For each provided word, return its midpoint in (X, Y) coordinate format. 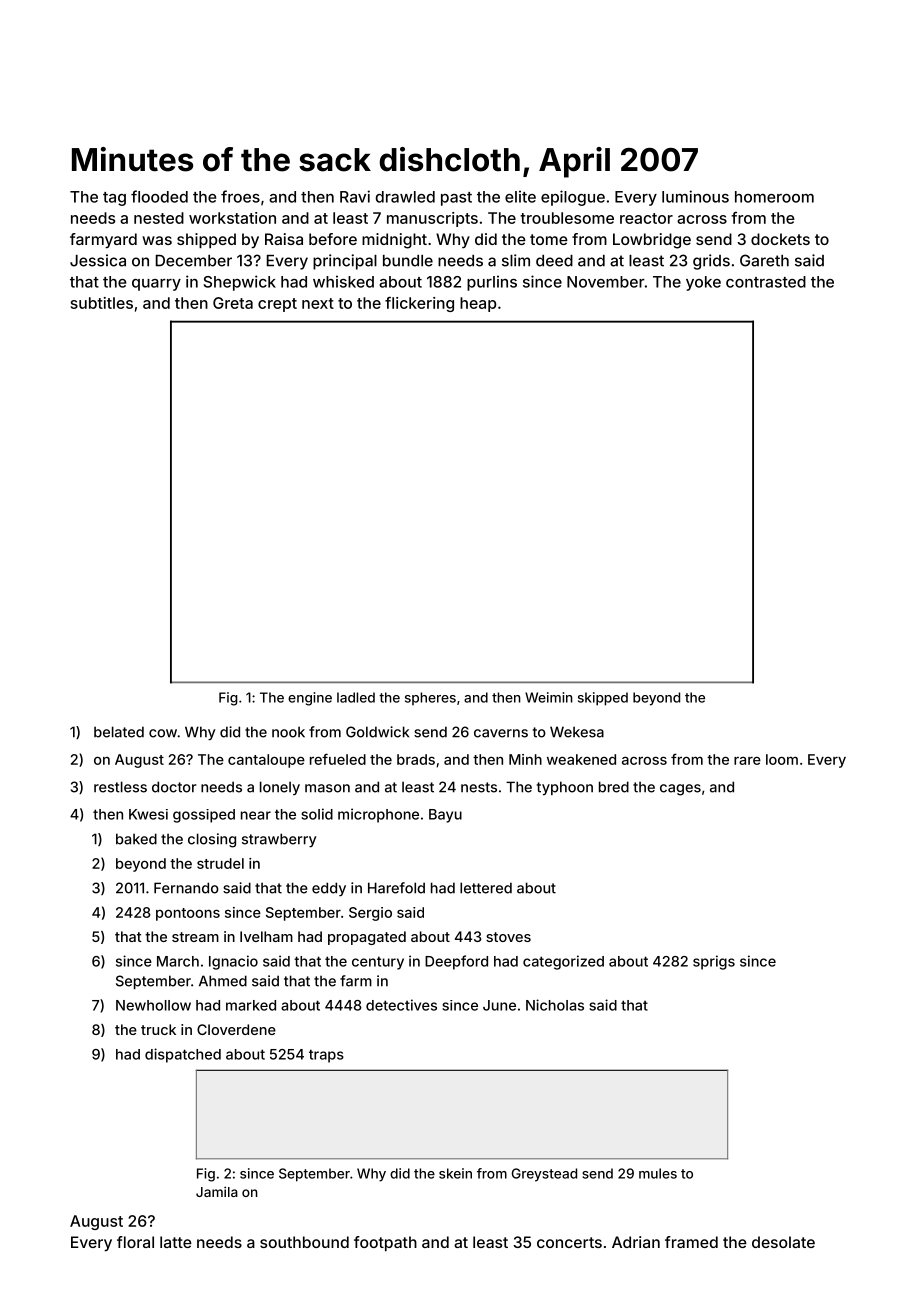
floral (135, 1242)
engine (310, 699)
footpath (385, 1243)
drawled (405, 197)
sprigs (714, 962)
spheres (430, 698)
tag (114, 199)
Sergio (370, 914)
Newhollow (153, 1005)
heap (478, 304)
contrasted (766, 282)
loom (782, 759)
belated (119, 732)
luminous (695, 196)
